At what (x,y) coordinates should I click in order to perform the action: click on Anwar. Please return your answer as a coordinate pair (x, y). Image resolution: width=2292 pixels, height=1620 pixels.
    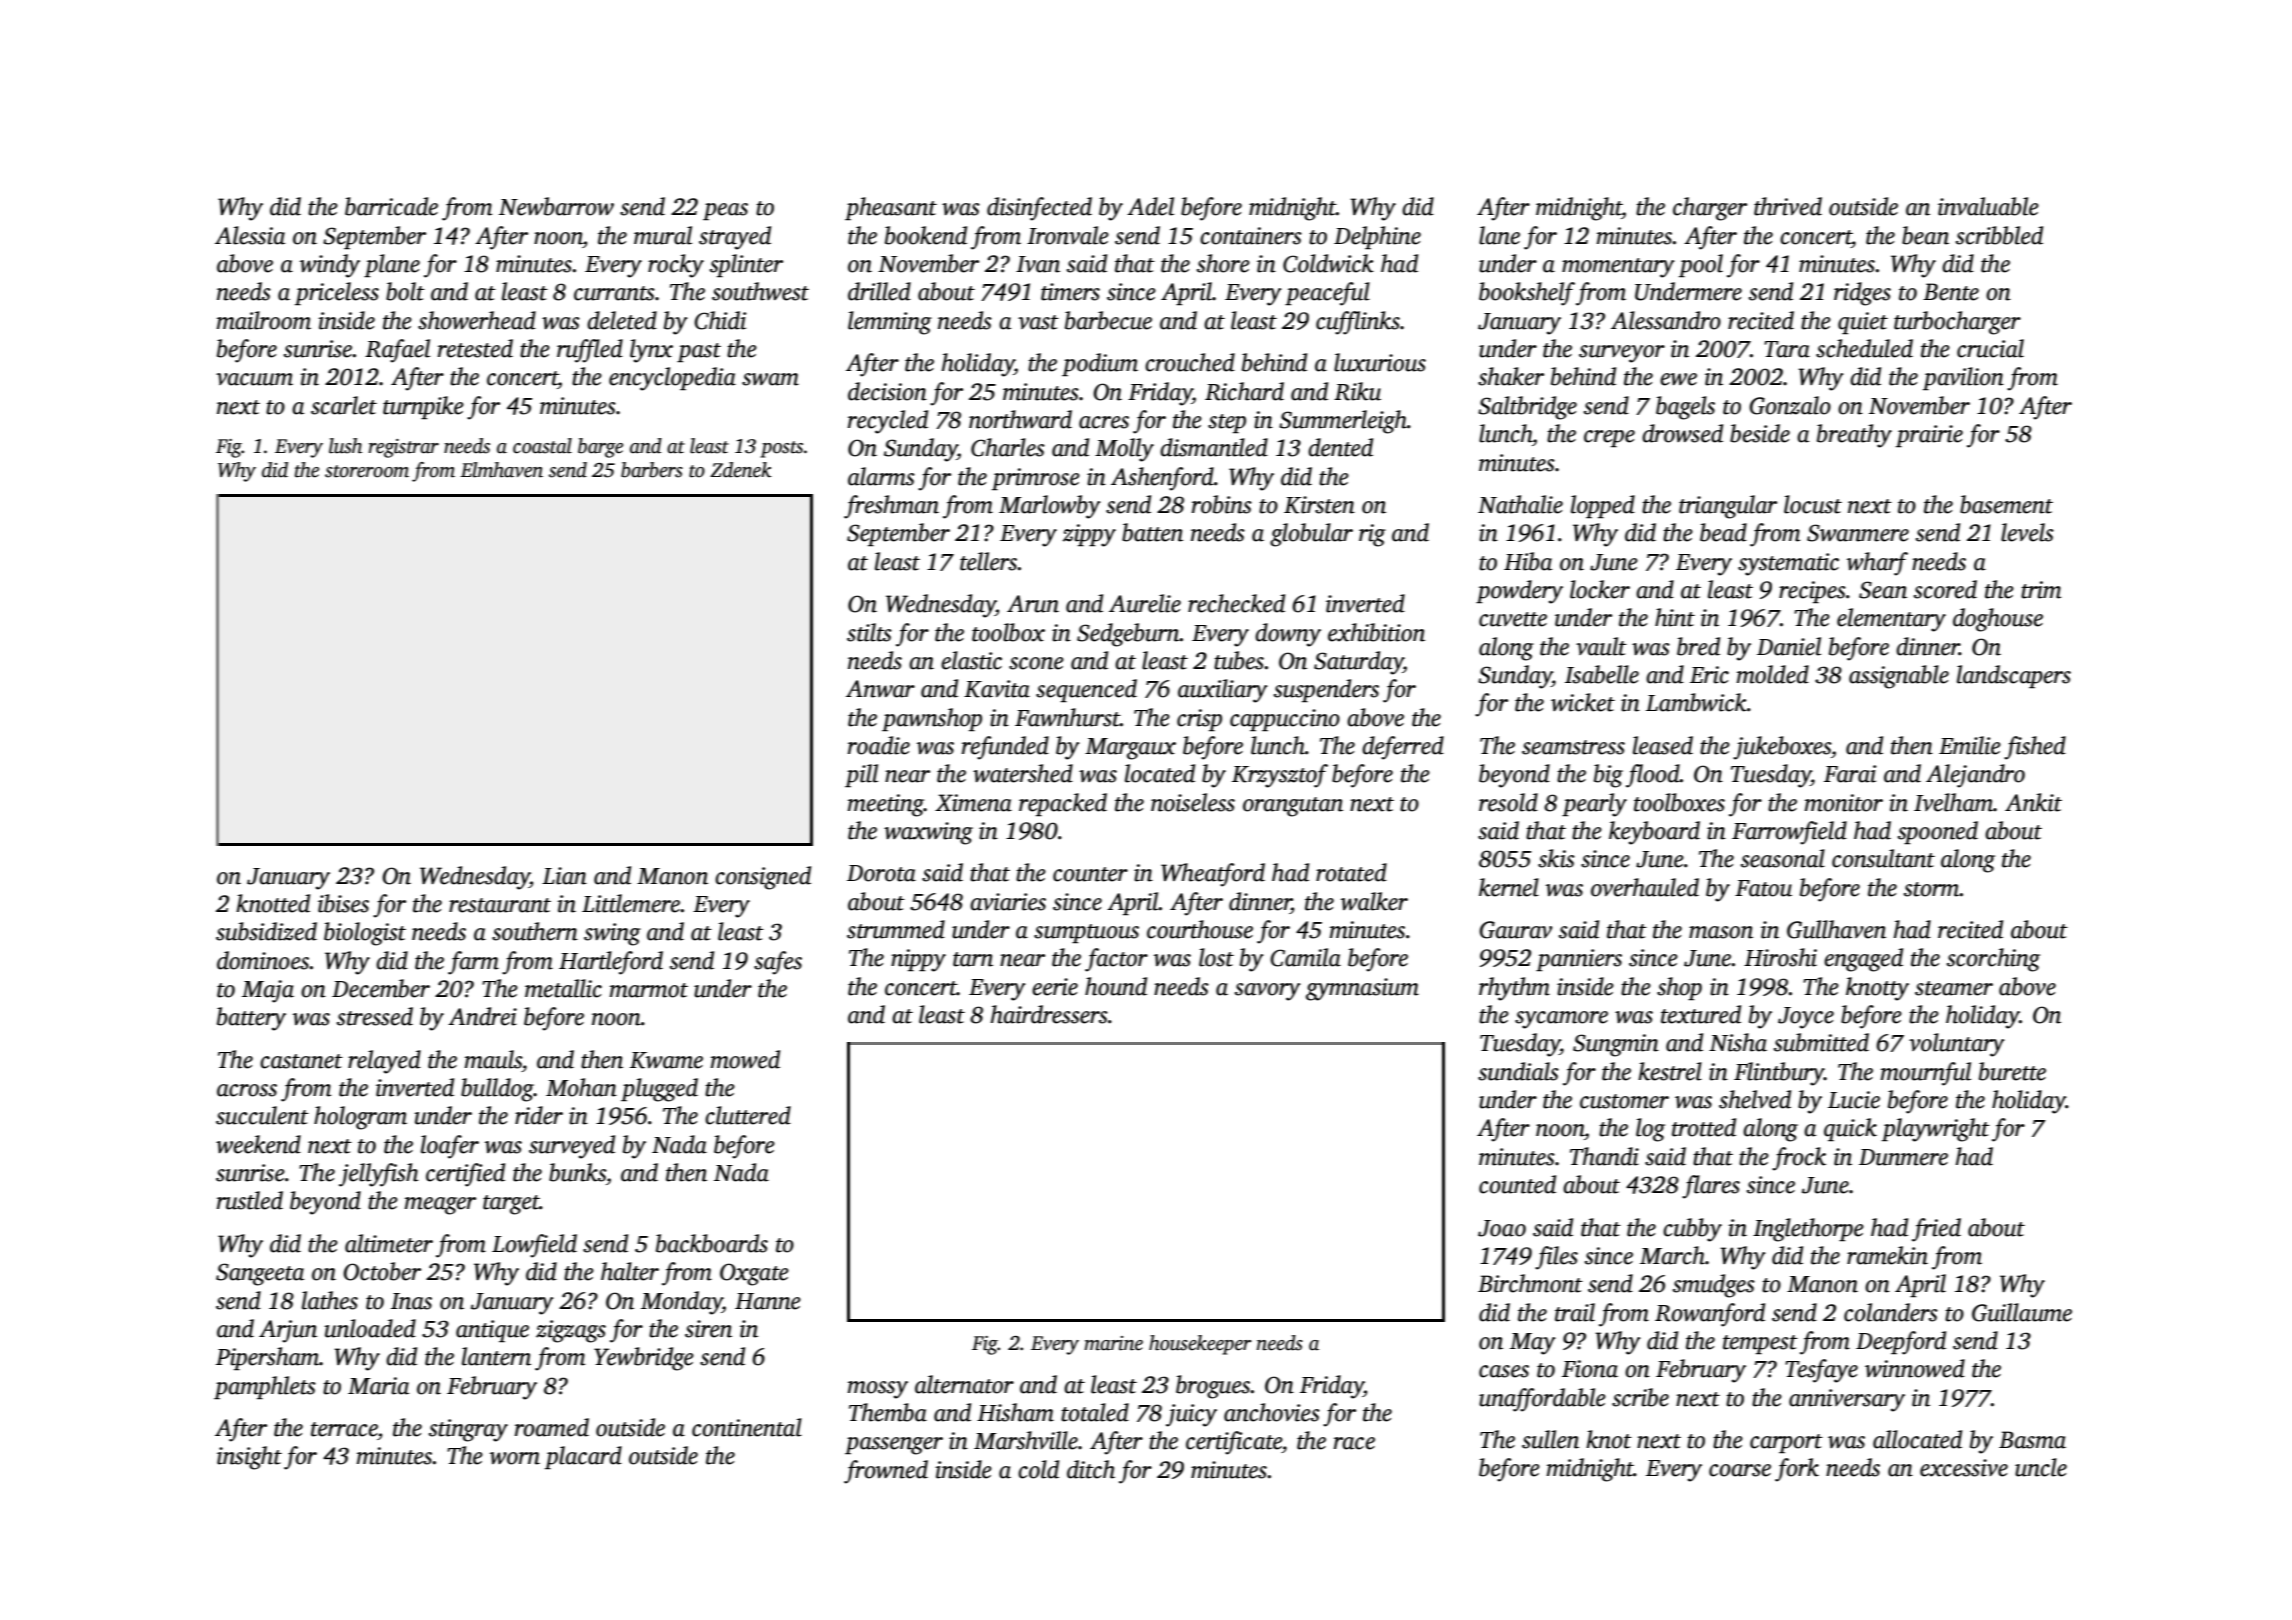
    Looking at the image, I should click on (880, 689).
